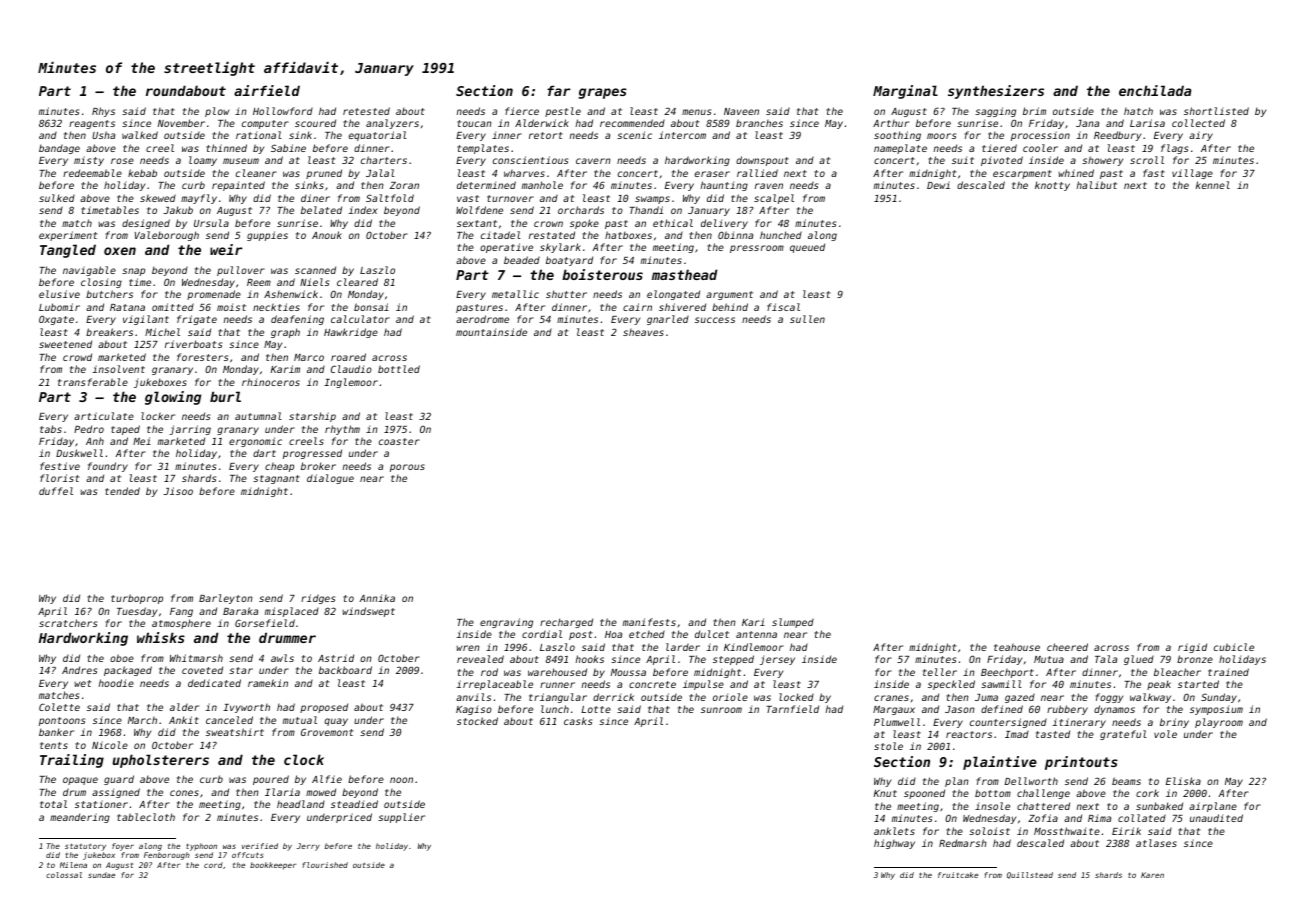 This page has height=924, width=1308. I want to click on sundae, so click(101, 875).
